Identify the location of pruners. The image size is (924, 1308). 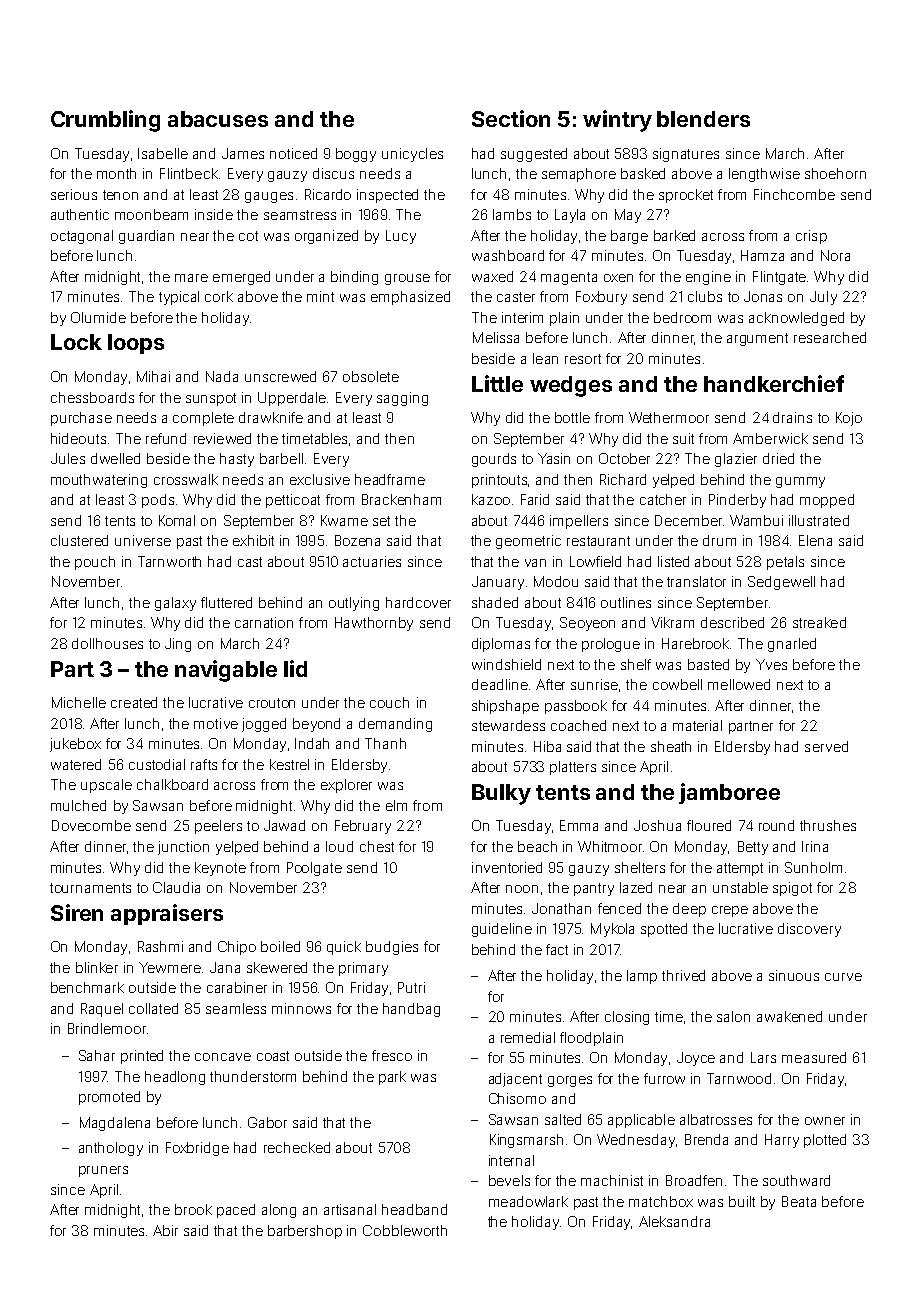
(103, 1171).
